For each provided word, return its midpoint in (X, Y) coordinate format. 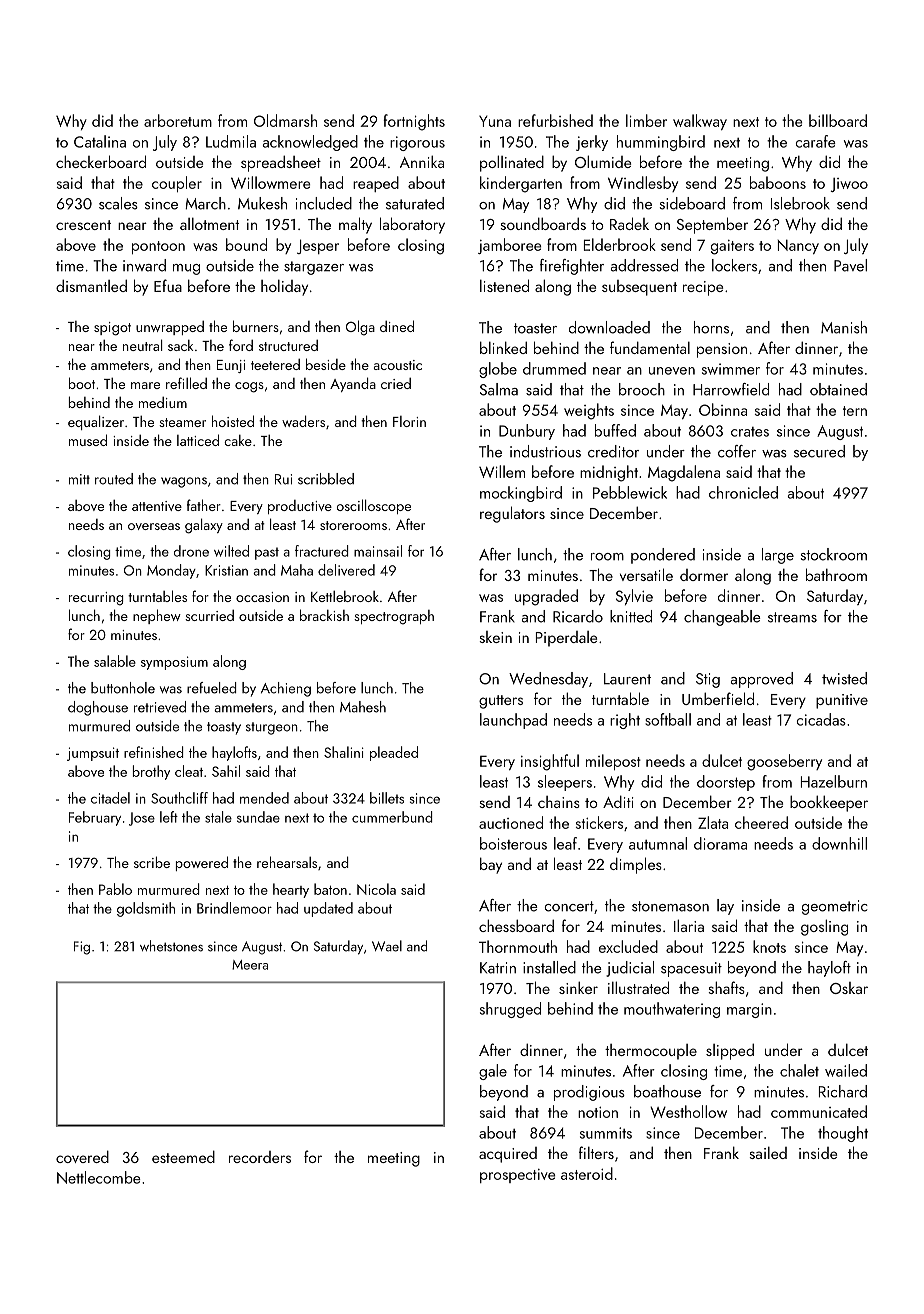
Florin (409, 421)
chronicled (743, 492)
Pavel (850, 265)
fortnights (414, 122)
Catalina (100, 141)
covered (82, 1156)
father (204, 505)
